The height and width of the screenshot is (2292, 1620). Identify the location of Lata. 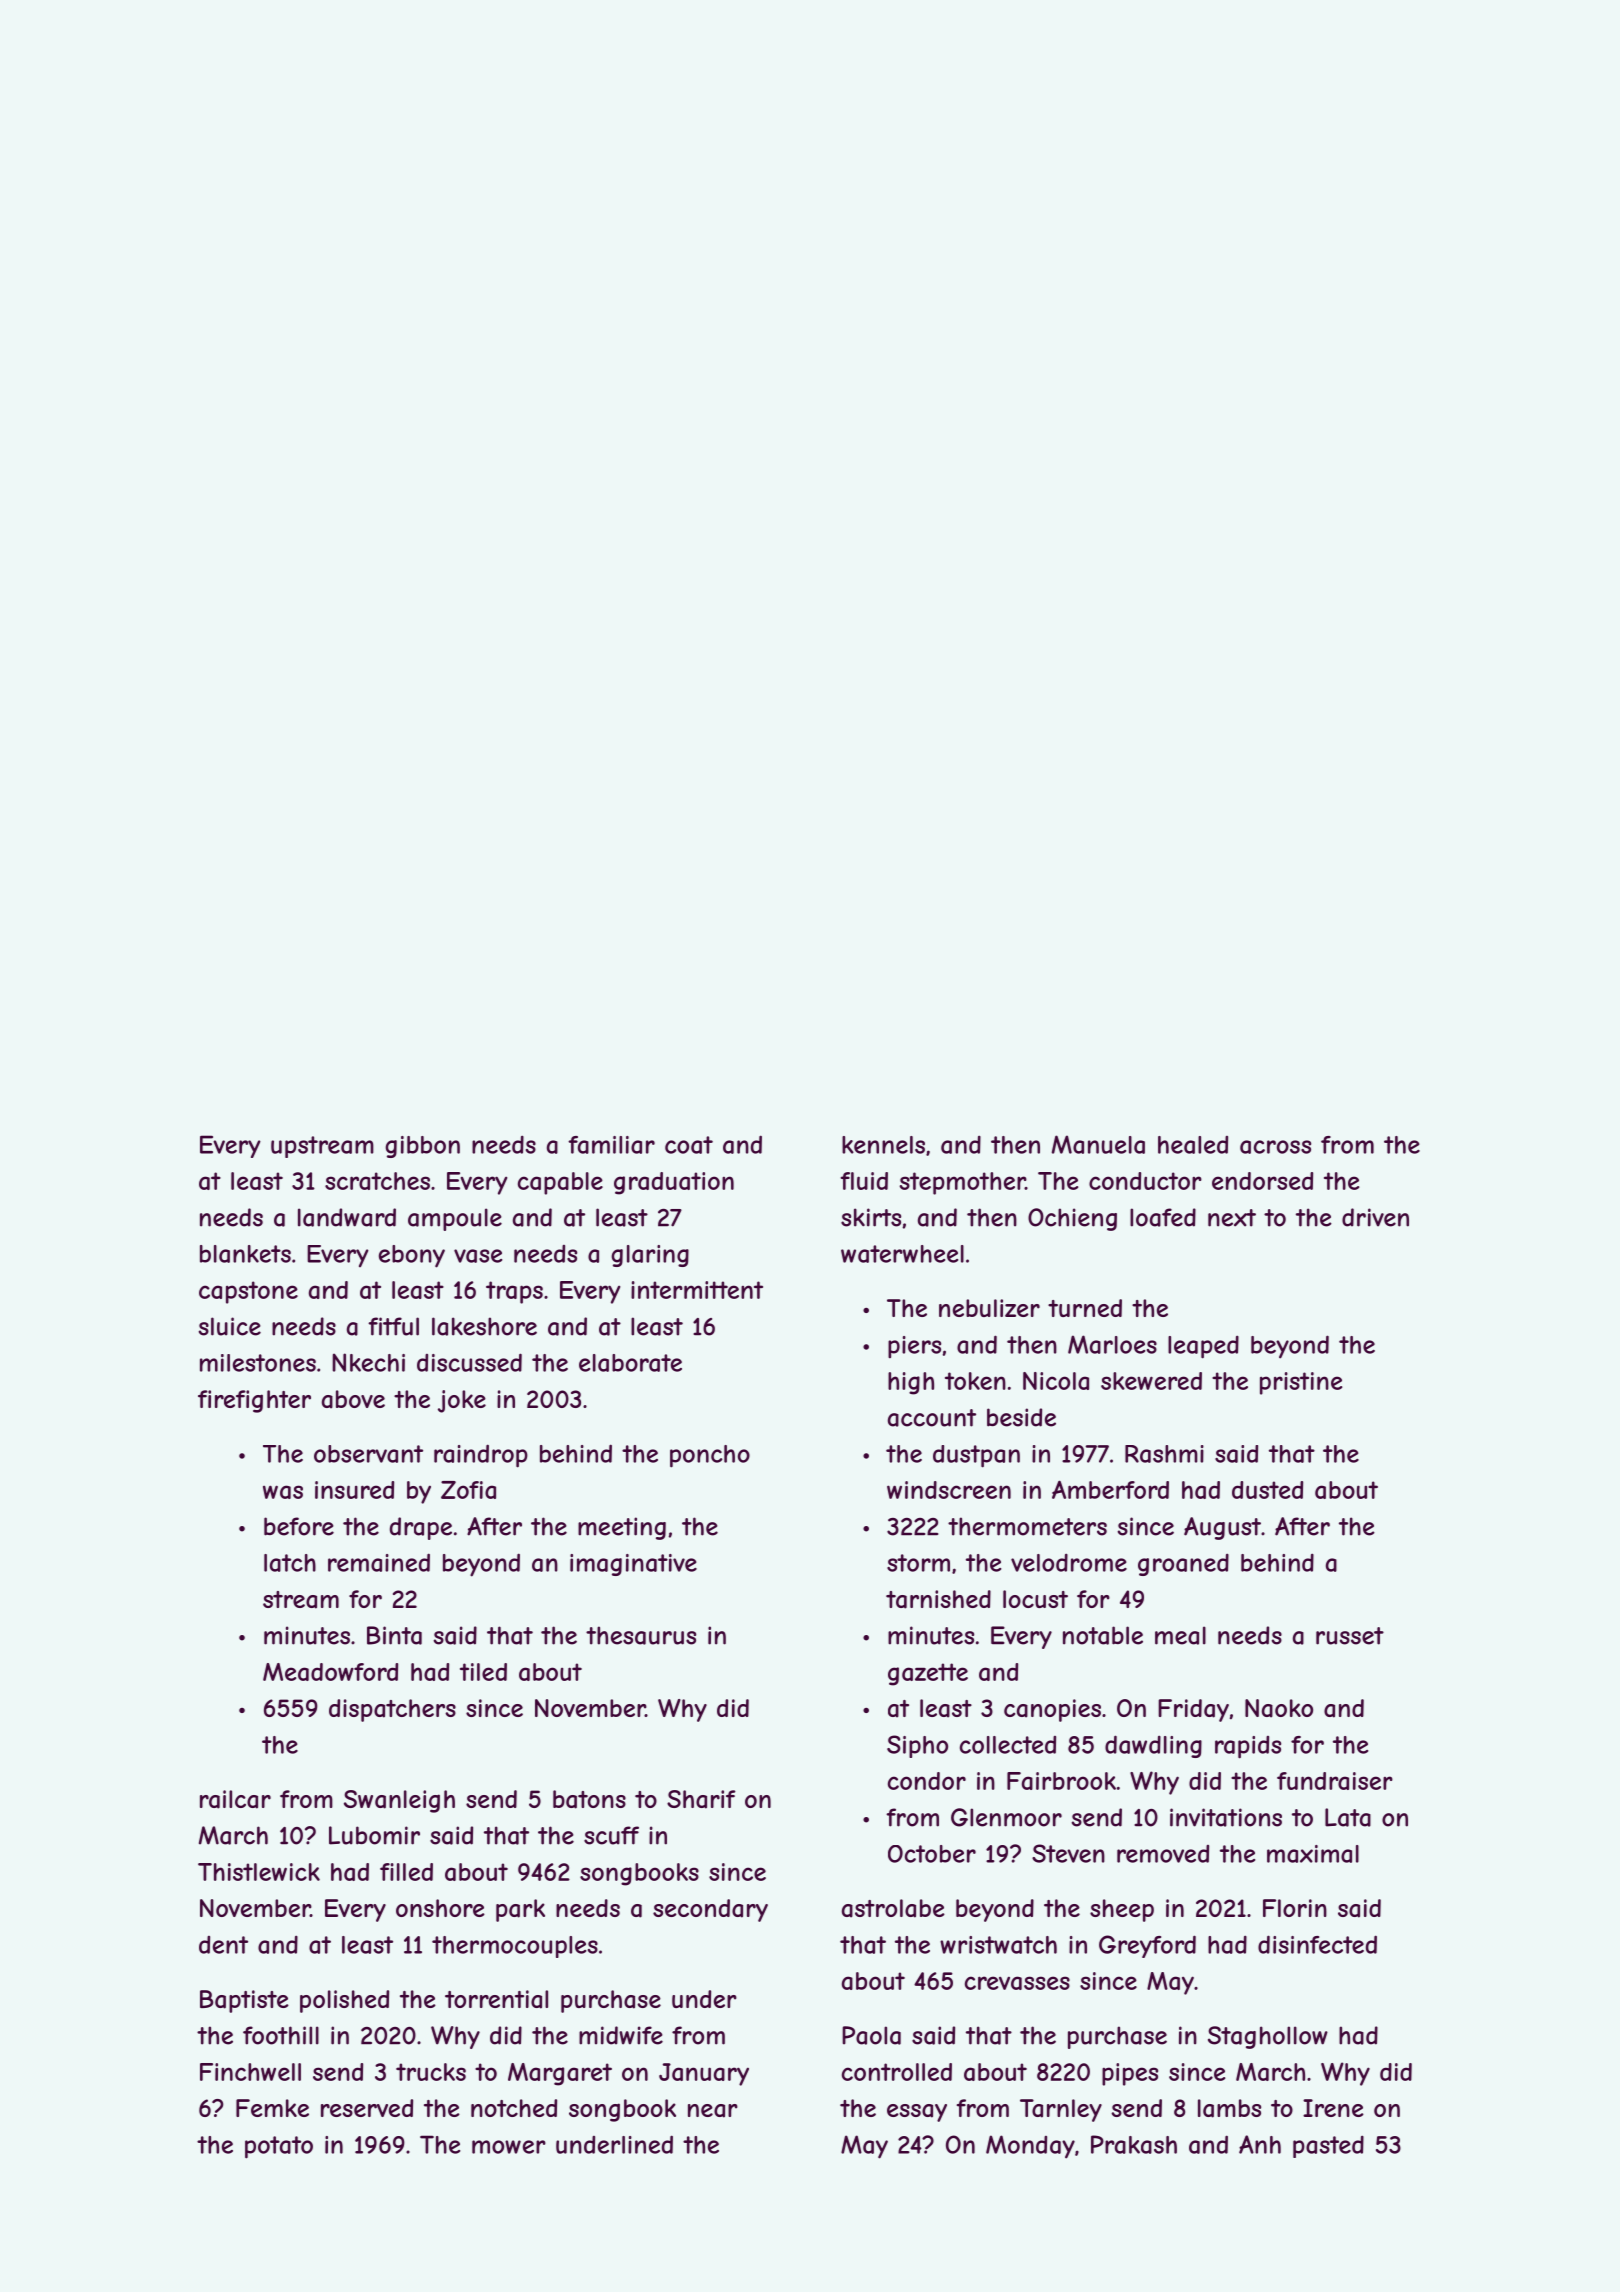
(1348, 1817).
